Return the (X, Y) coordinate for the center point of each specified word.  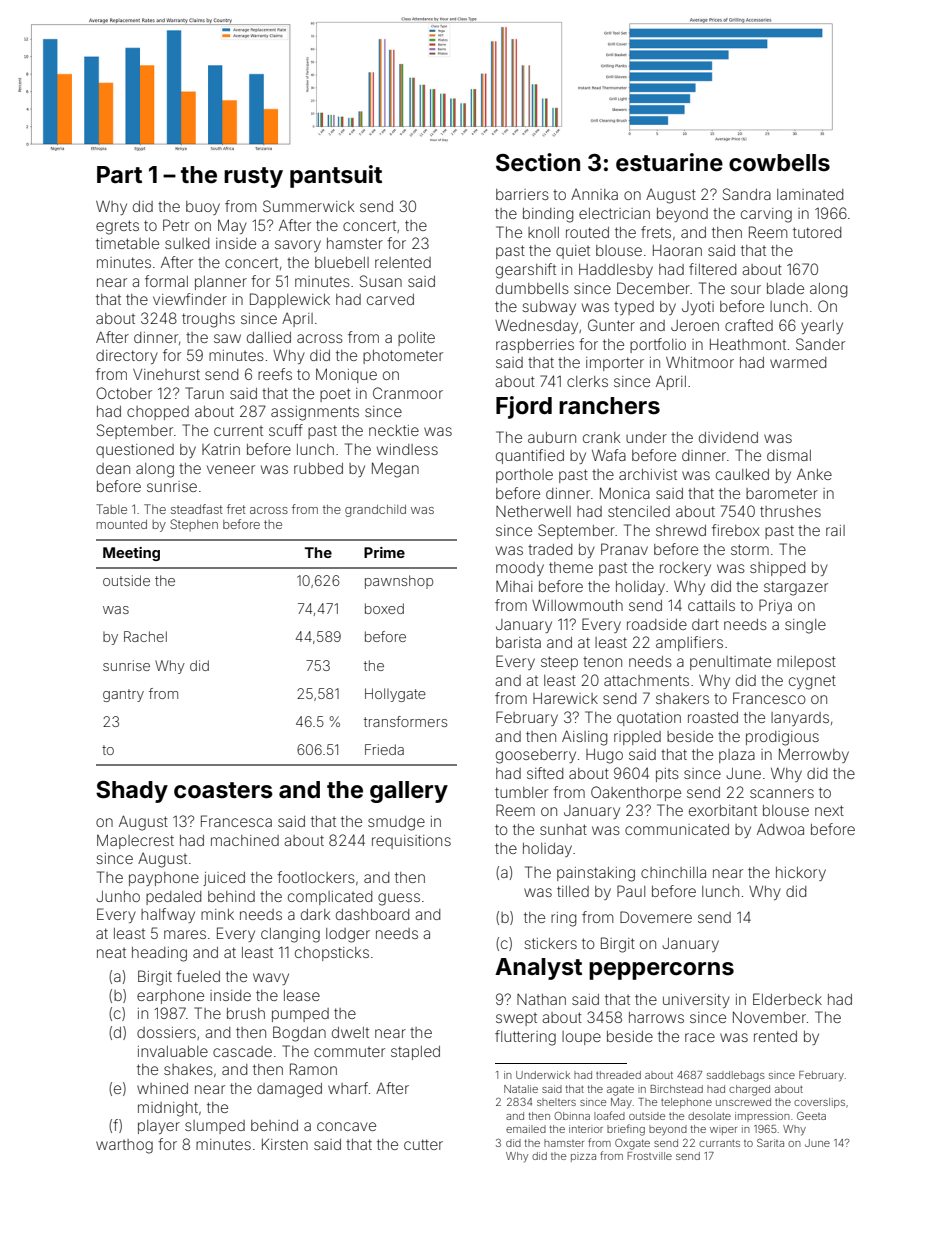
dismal (789, 455)
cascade (242, 1051)
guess (399, 899)
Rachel (145, 636)
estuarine (669, 162)
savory (298, 246)
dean (113, 468)
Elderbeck (787, 999)
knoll (543, 232)
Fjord (524, 407)
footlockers (316, 877)
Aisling (584, 738)
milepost (806, 663)
